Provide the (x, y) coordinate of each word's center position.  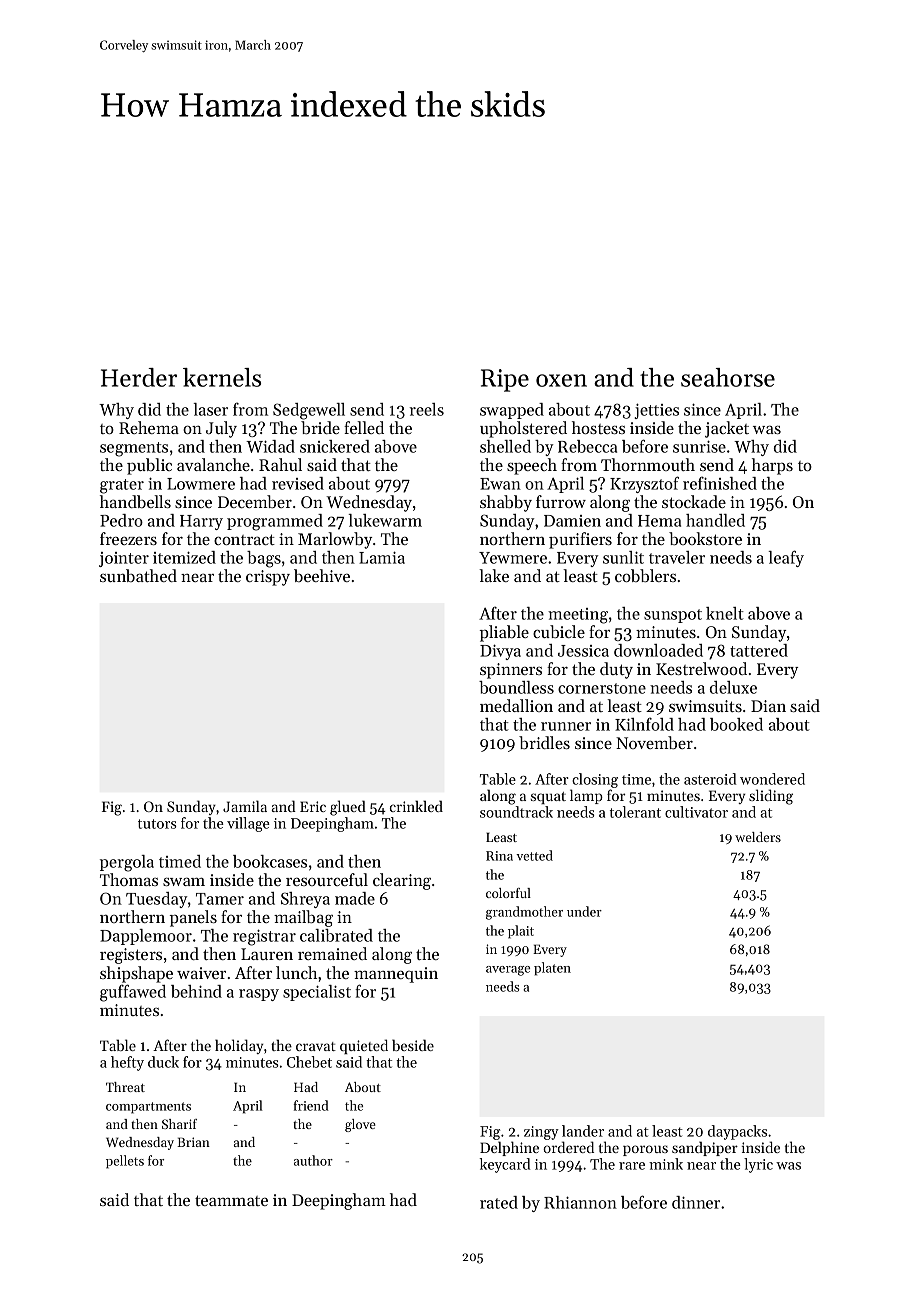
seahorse (728, 377)
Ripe (505, 380)
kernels (222, 377)
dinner (696, 1202)
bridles (544, 742)
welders (758, 837)
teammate (231, 1200)
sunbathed (138, 575)
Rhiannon (580, 1202)
